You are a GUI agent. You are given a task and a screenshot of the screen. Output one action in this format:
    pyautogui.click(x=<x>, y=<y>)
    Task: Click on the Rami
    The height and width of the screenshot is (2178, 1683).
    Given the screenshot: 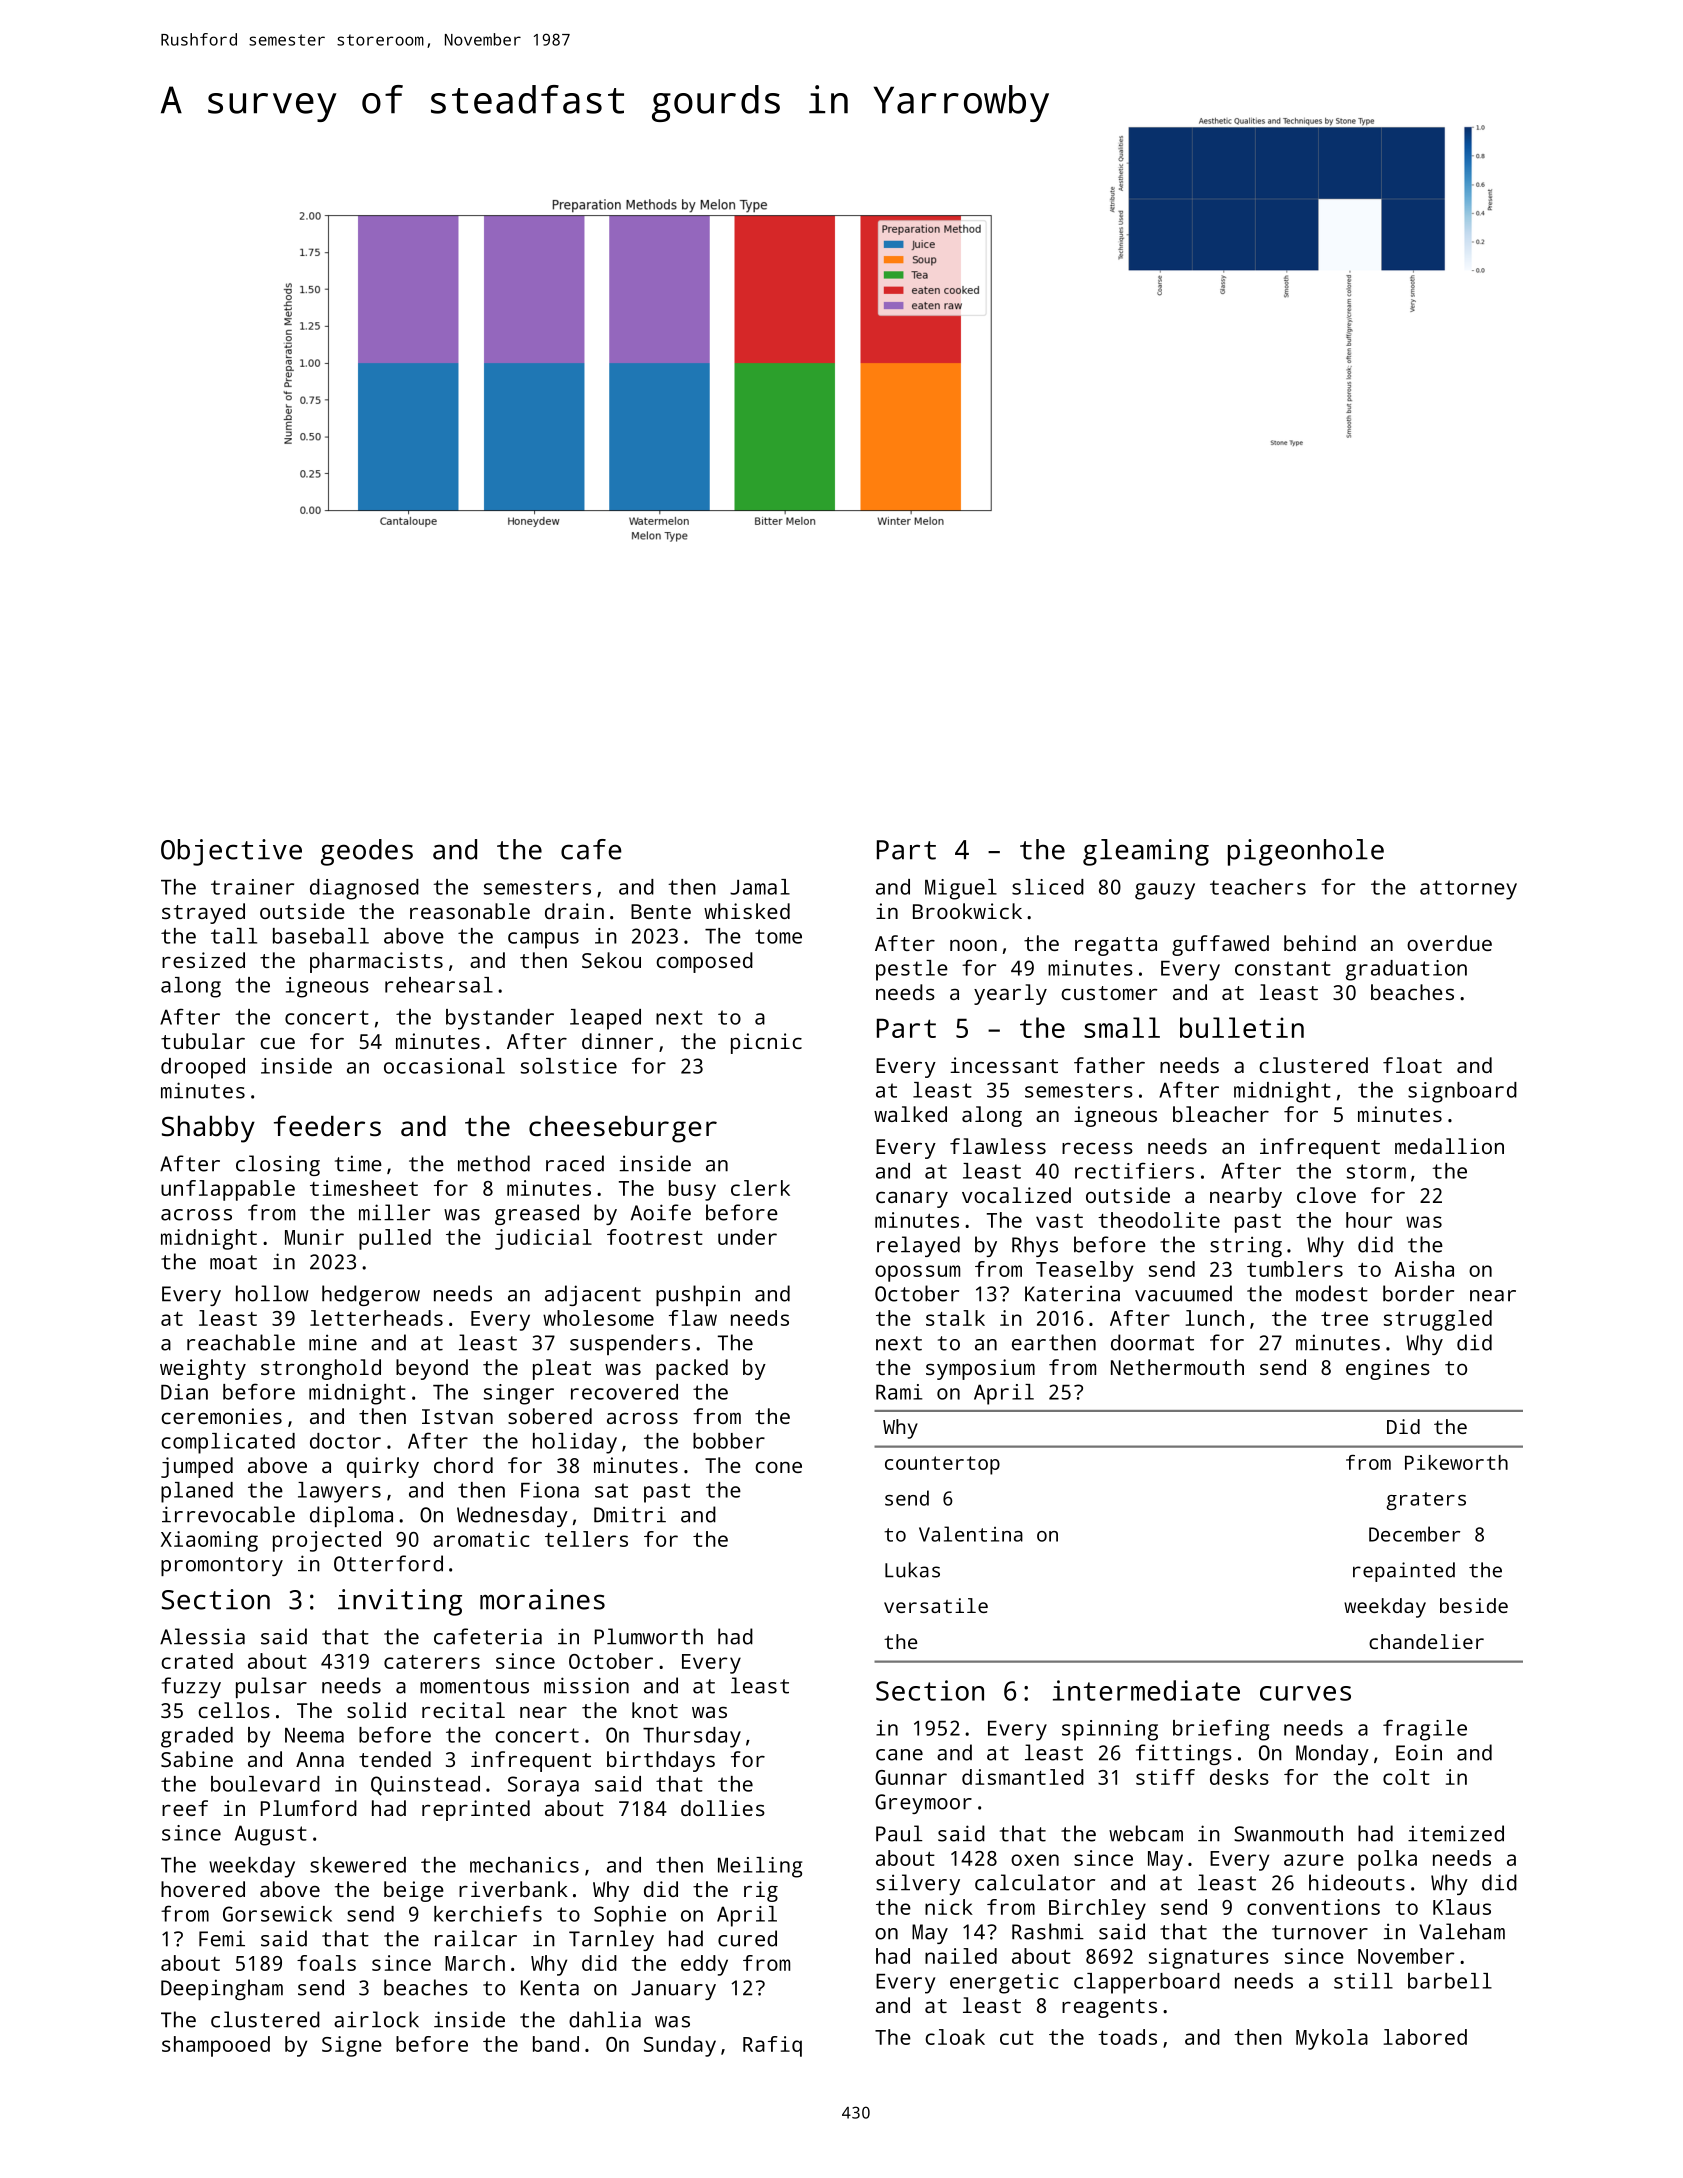 What is the action you would take?
    pyautogui.click(x=899, y=1392)
